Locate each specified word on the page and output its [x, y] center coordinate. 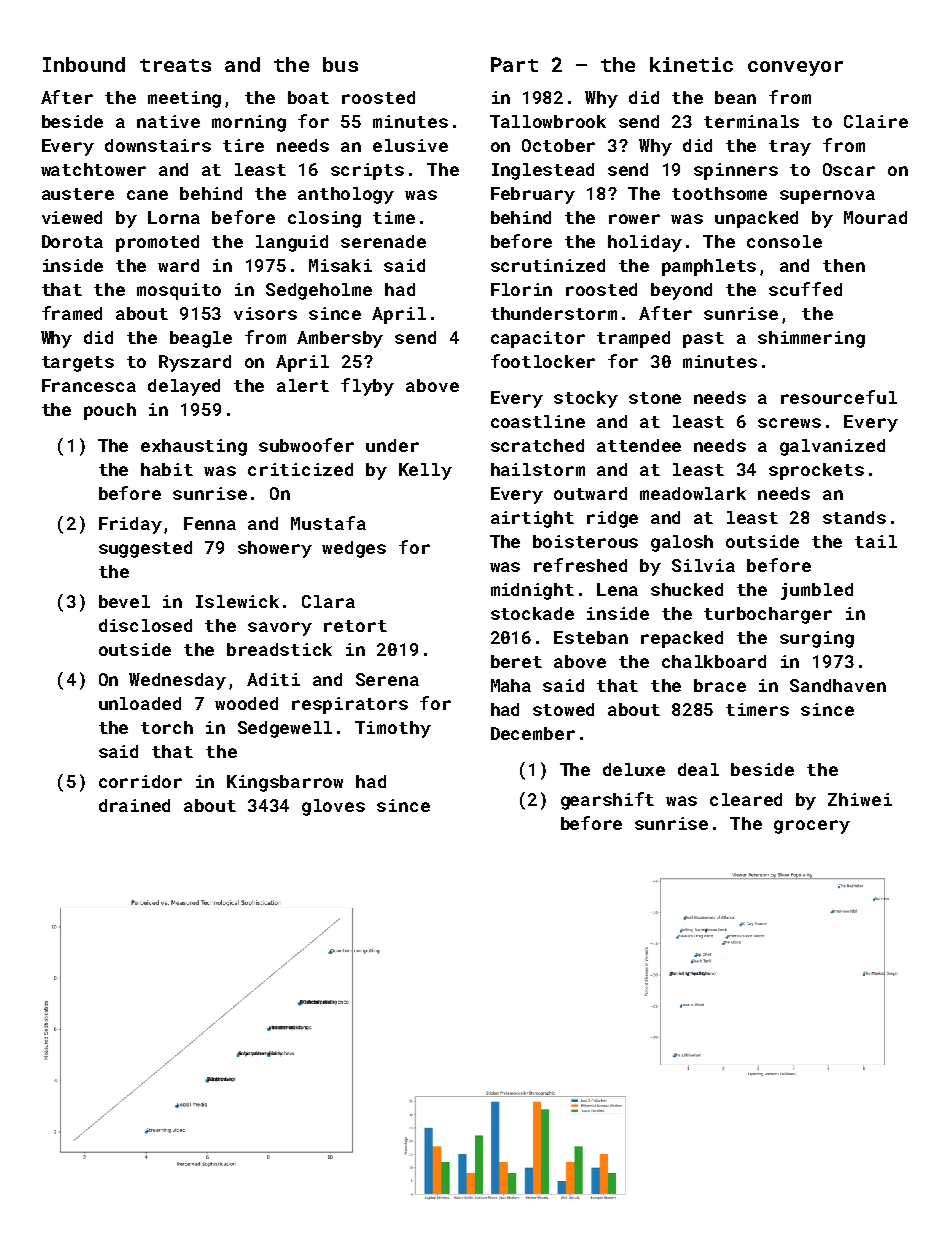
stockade [532, 613]
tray [790, 148]
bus [340, 64]
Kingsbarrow [285, 783]
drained [134, 805]
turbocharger [768, 615]
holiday [645, 243]
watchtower [93, 169]
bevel [124, 601]
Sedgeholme [319, 291]
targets [78, 364]
